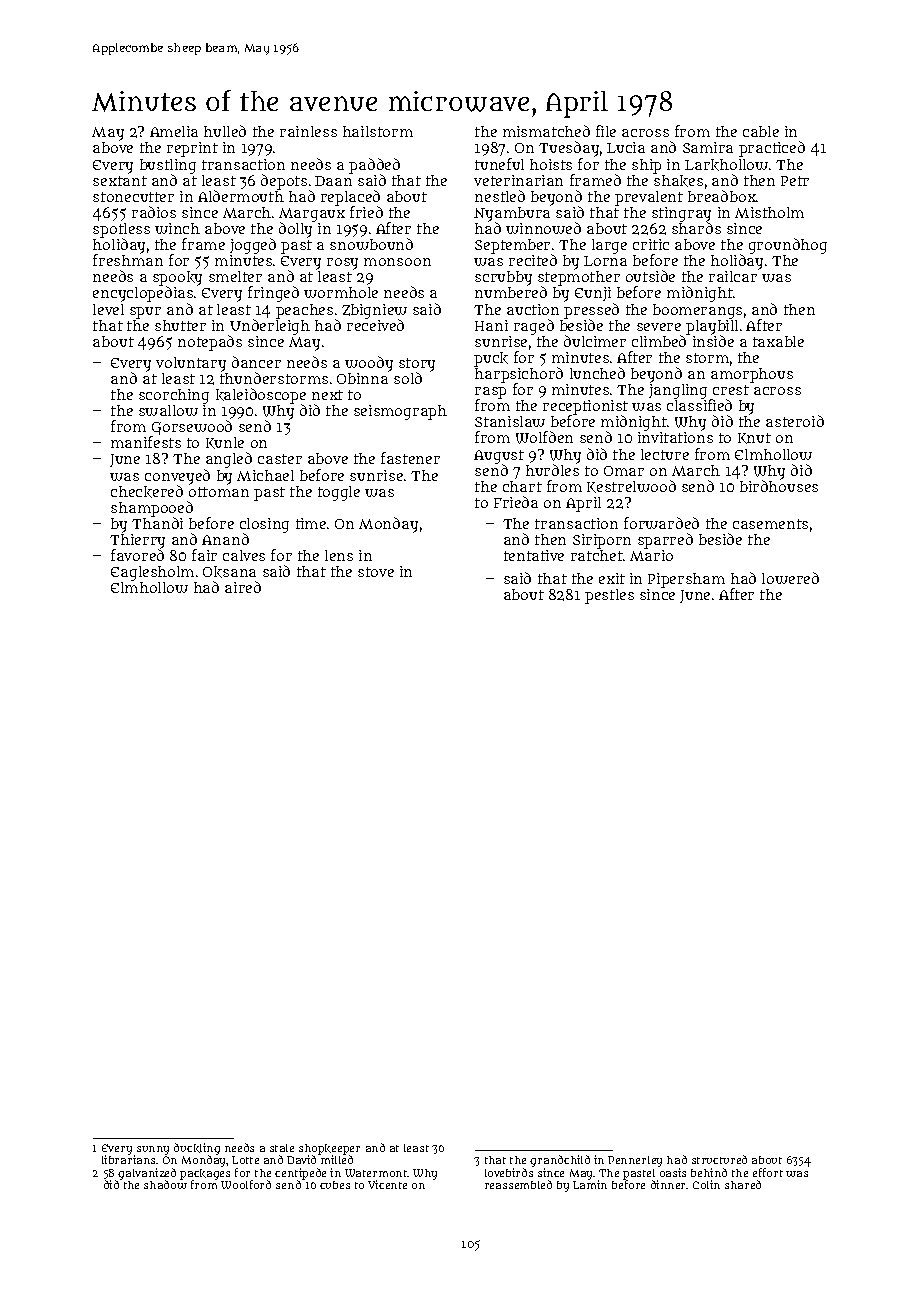  I want to click on stove, so click(376, 572).
